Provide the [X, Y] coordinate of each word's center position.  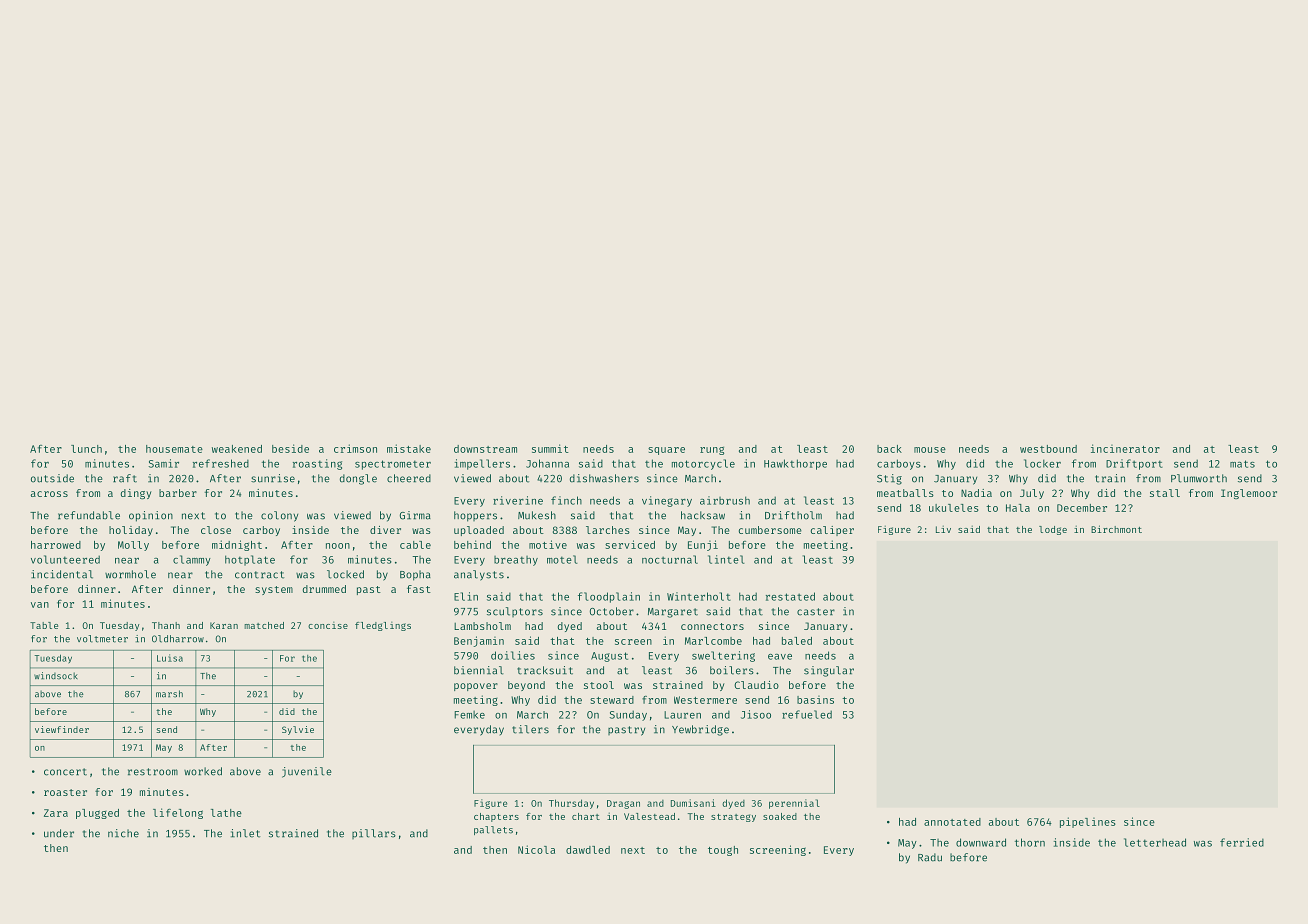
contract [259, 575]
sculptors [515, 612]
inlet [245, 833]
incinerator [1125, 448]
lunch [86, 449]
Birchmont [1116, 529]
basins [815, 700]
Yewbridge [700, 730]
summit [550, 448]
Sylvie [298, 730]
